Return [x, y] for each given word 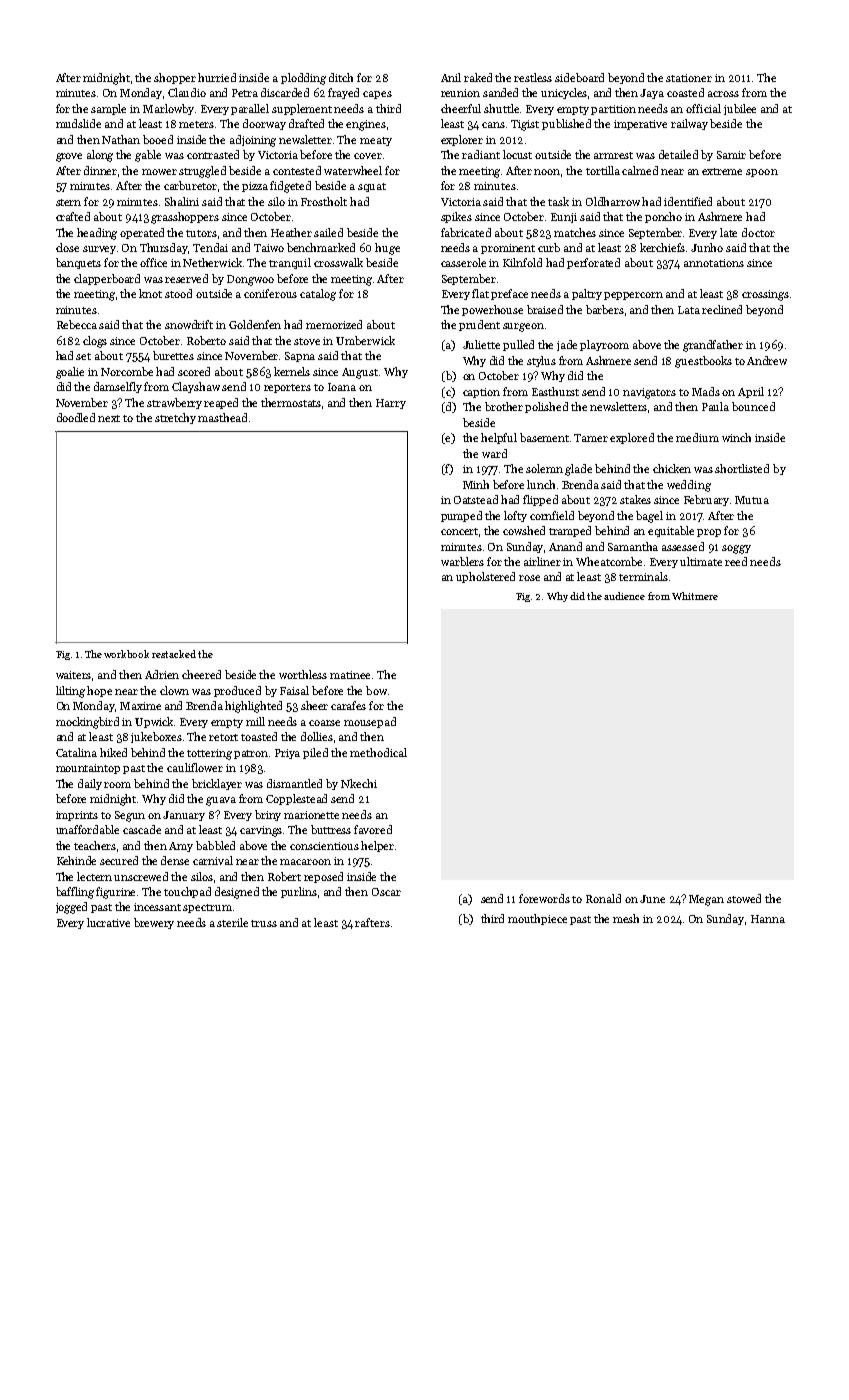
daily [90, 784]
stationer [689, 78]
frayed [343, 93]
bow [376, 690]
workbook [126, 654]
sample [108, 109]
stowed [744, 898]
